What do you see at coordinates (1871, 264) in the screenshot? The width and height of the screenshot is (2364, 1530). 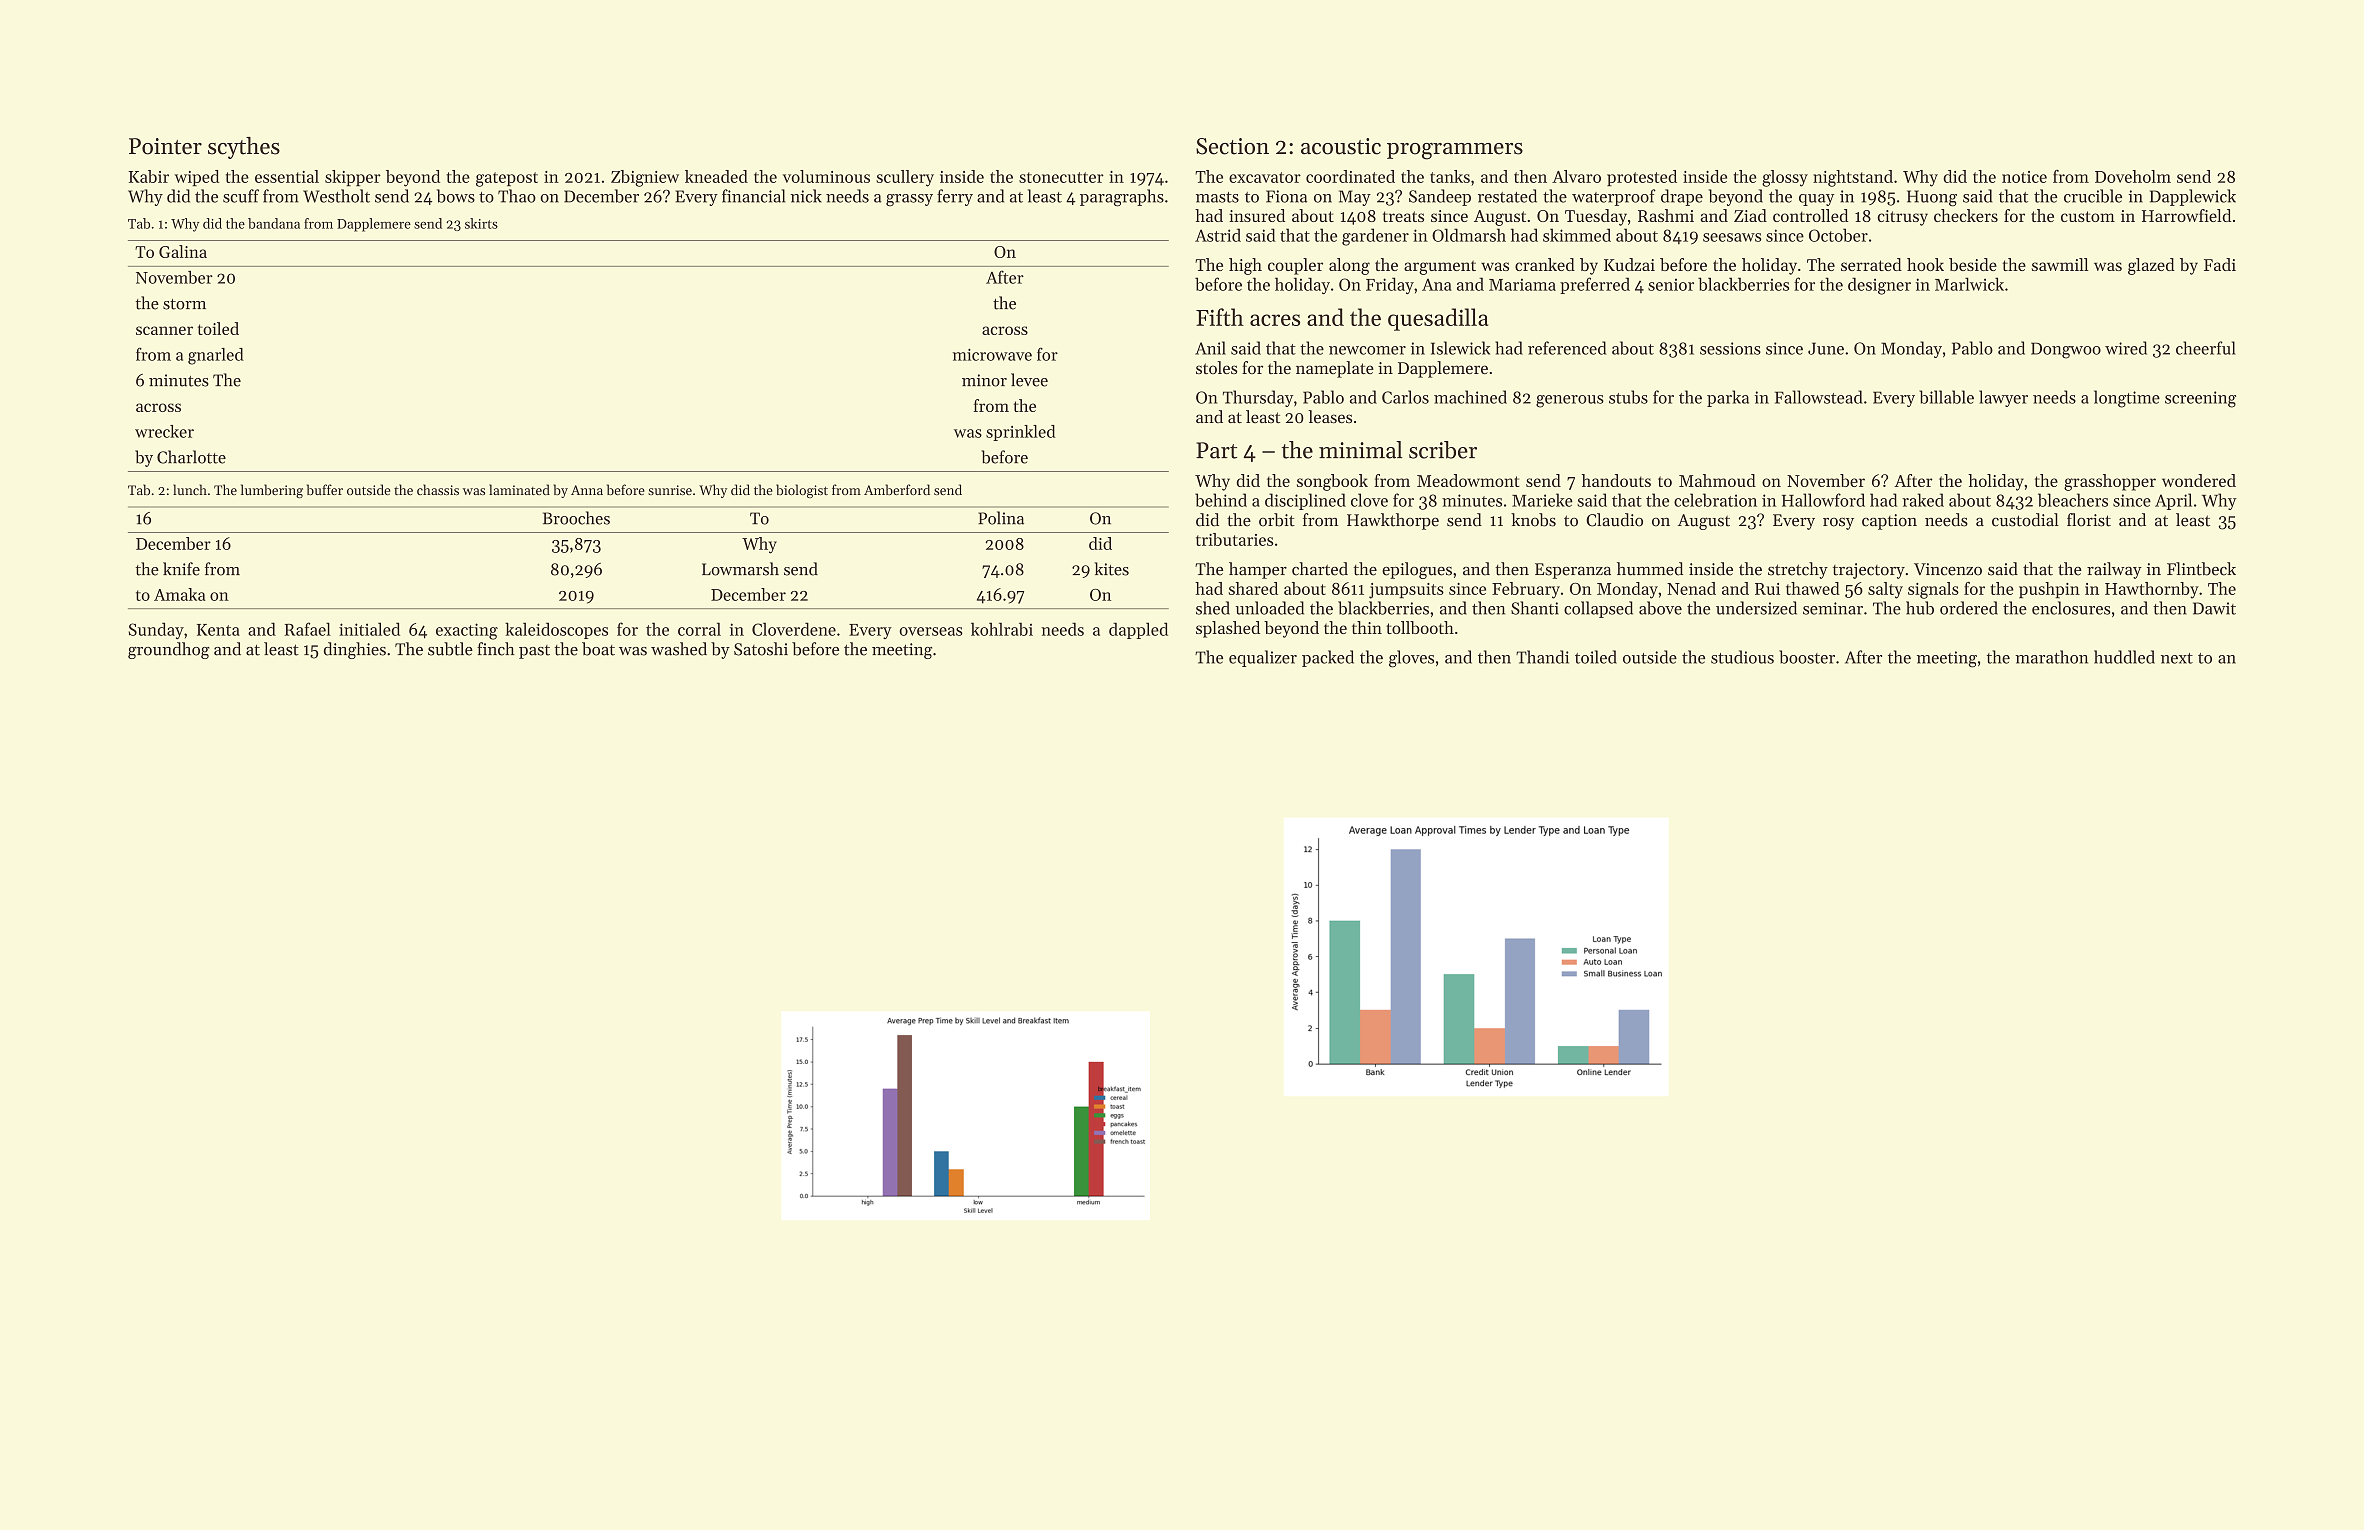 I see `serrated` at bounding box center [1871, 264].
